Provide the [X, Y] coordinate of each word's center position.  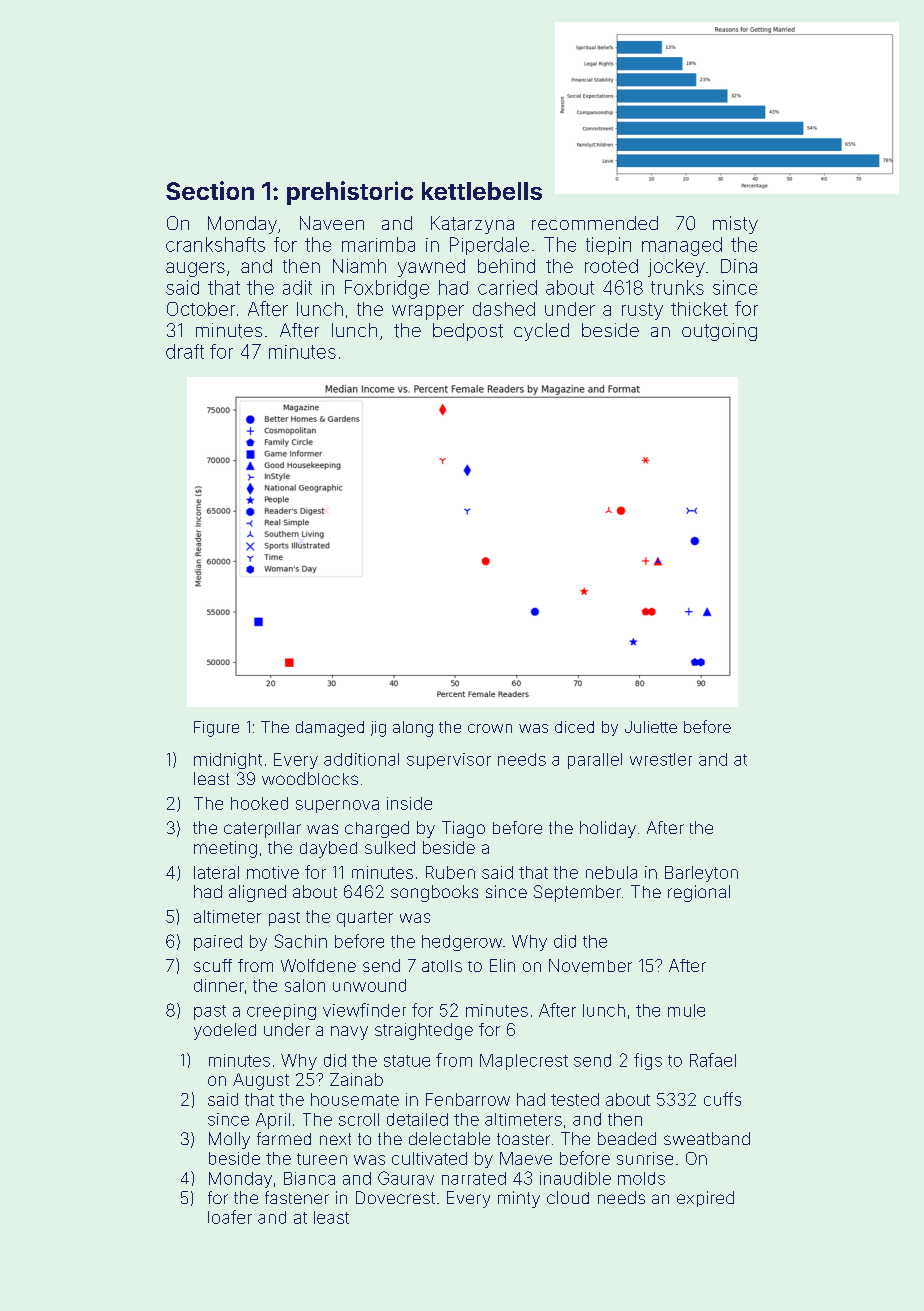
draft [185, 351]
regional [699, 893]
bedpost [468, 332]
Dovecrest [395, 1197]
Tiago [463, 829]
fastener [297, 1197]
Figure [216, 729]
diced [574, 727]
